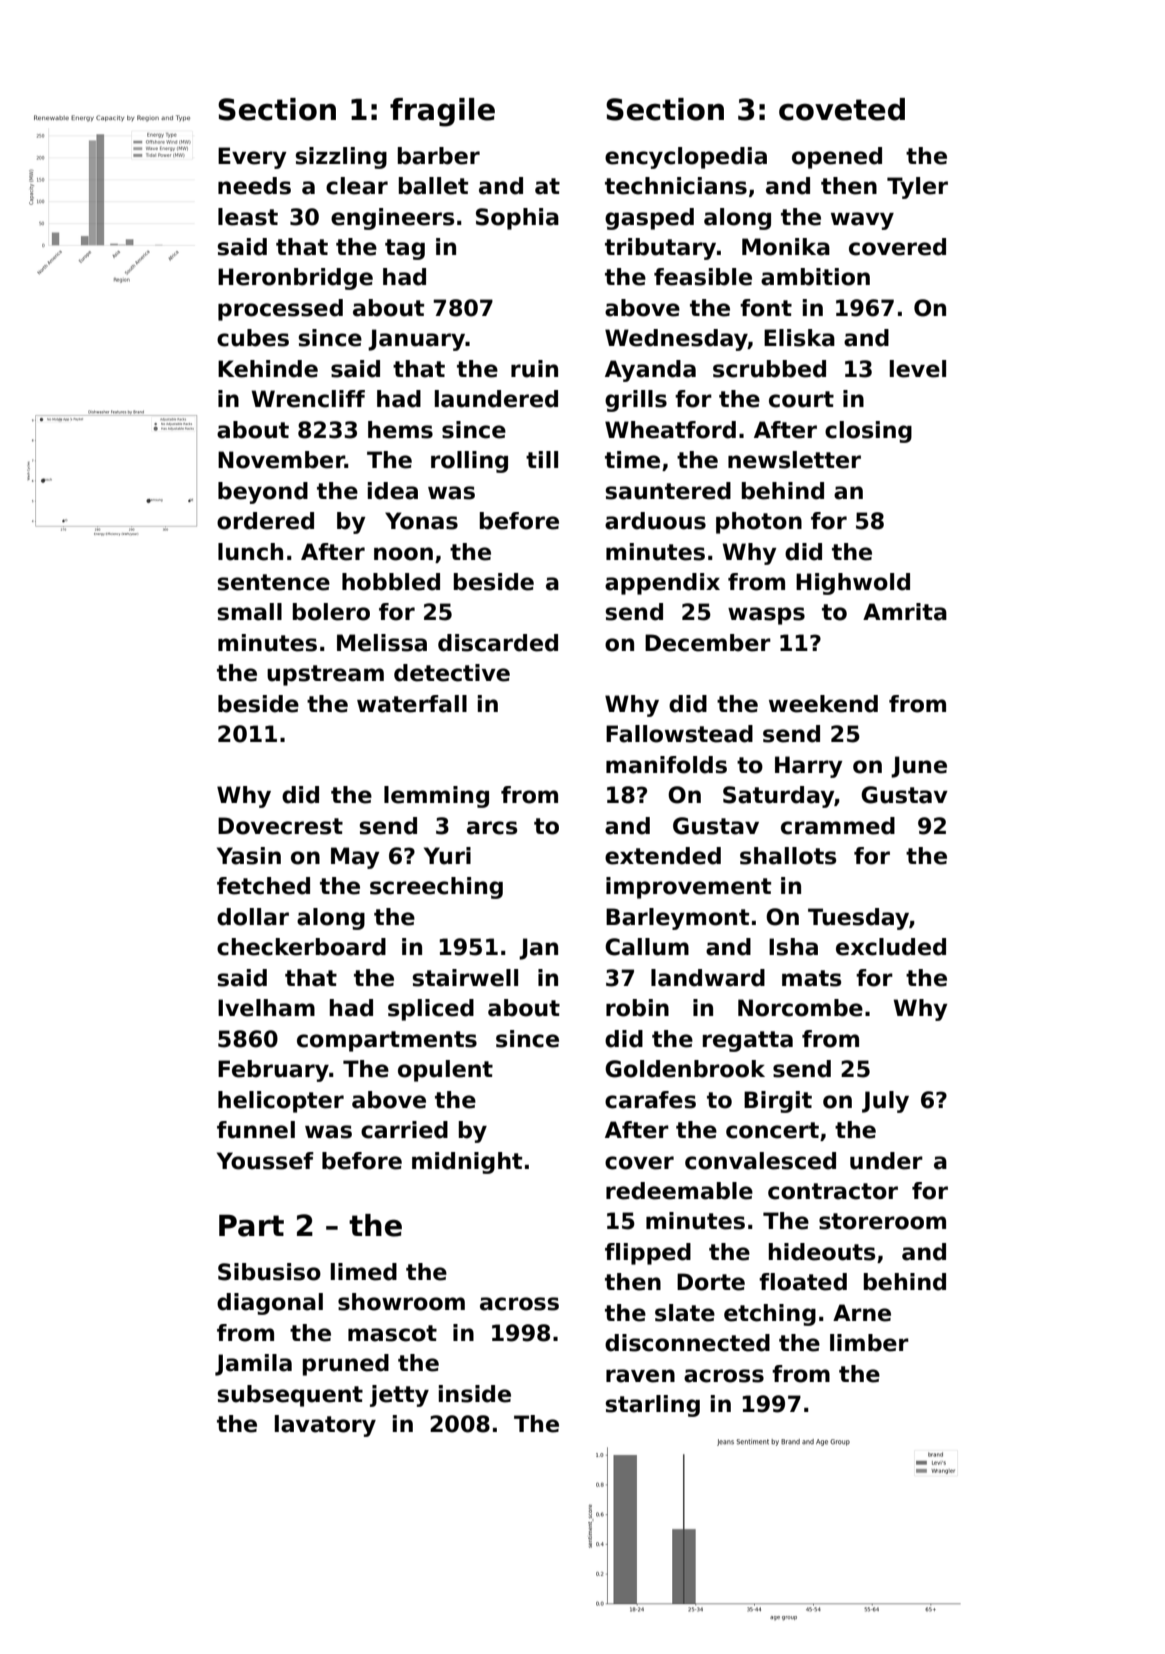 The image size is (1165, 1654). I want to click on cubes, so click(253, 338).
